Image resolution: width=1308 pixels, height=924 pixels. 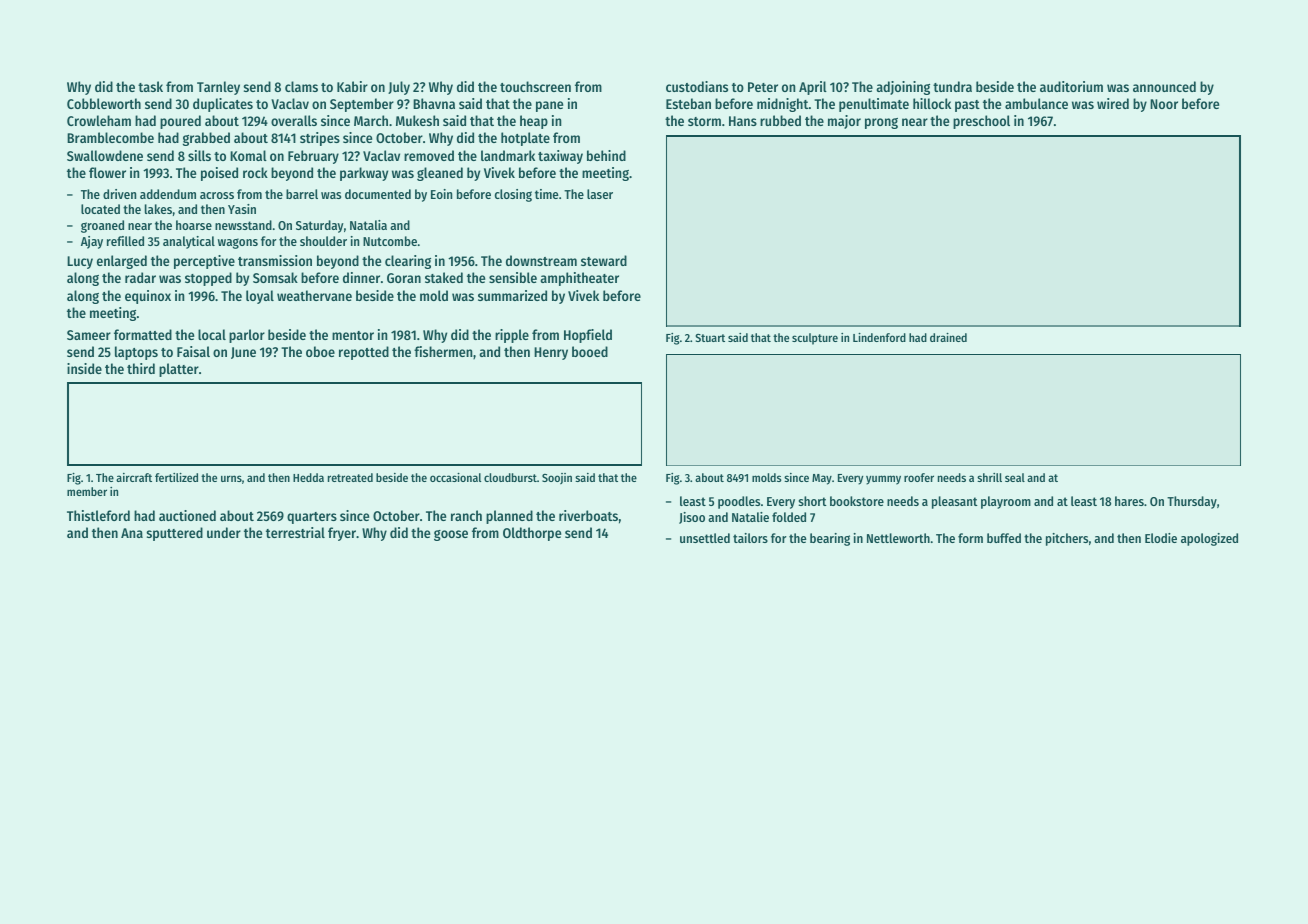 I want to click on Thursday, so click(x=1192, y=502).
